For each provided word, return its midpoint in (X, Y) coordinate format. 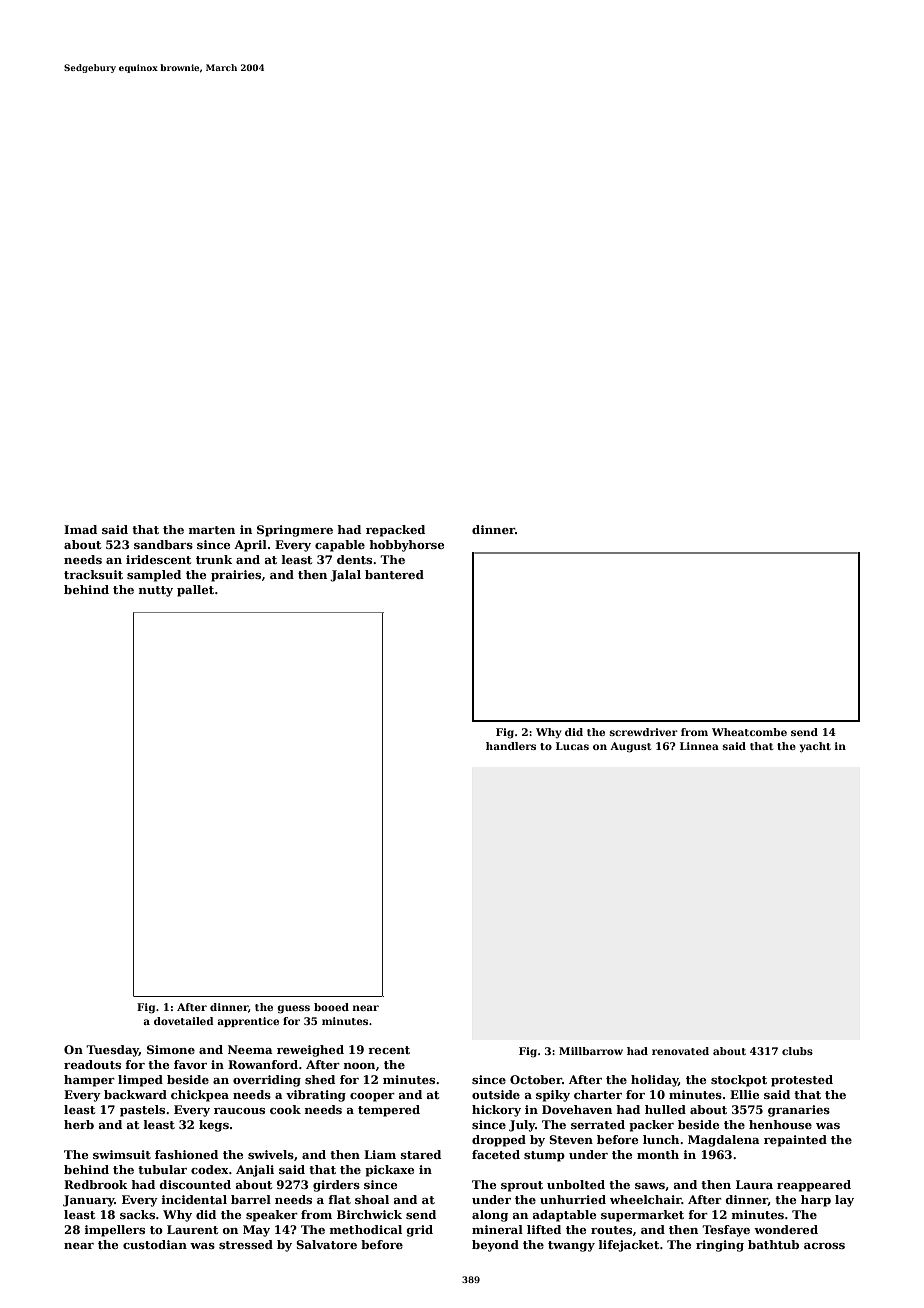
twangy (571, 1246)
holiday (654, 1081)
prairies (236, 576)
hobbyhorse (406, 546)
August (630, 747)
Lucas (572, 746)
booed (331, 1007)
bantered (394, 574)
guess (293, 1009)
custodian (155, 1244)
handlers (511, 746)
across (824, 1246)
